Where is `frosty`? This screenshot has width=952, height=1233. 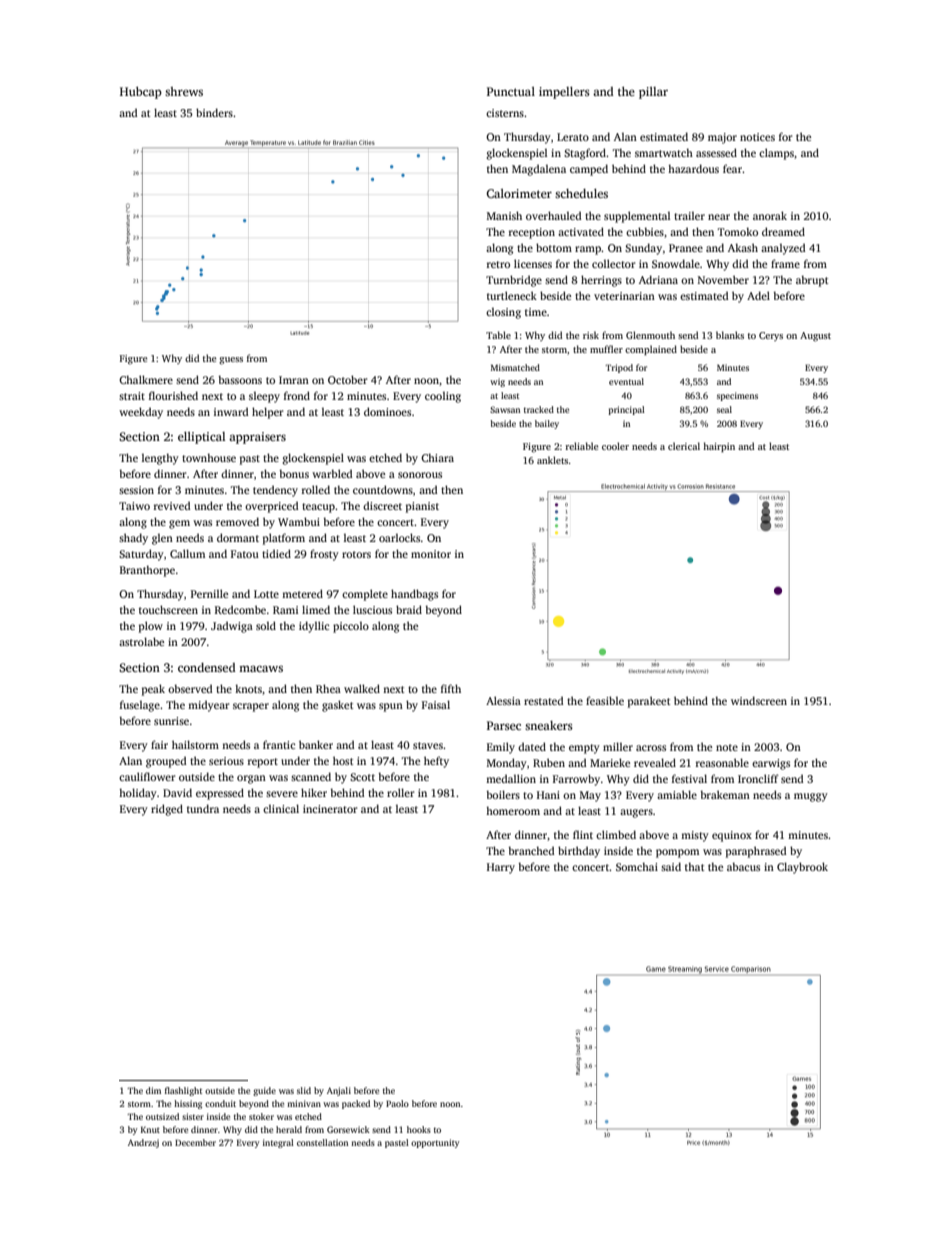
frosty is located at coordinates (324, 555).
